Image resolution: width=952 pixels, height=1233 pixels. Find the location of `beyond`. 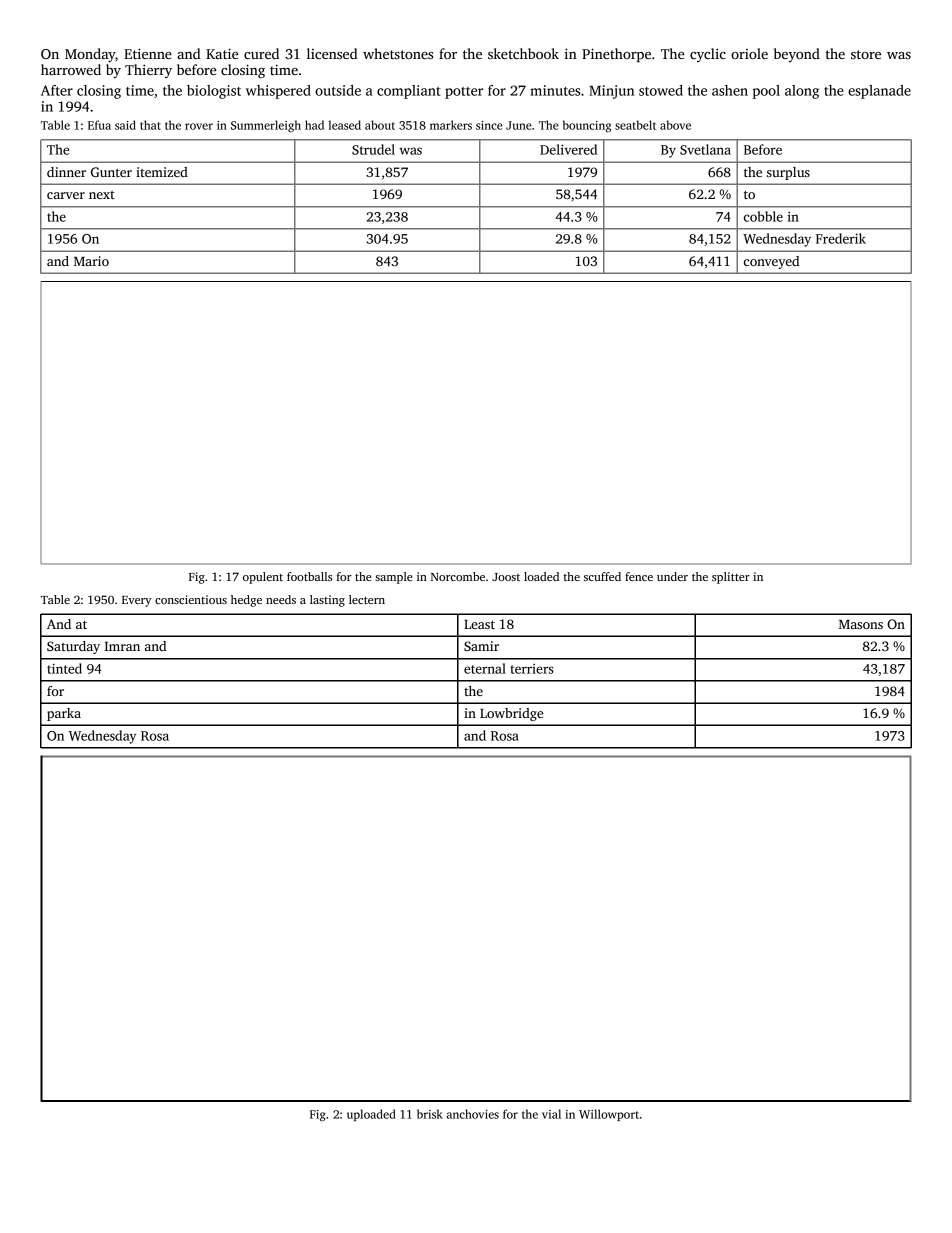

beyond is located at coordinates (797, 55).
